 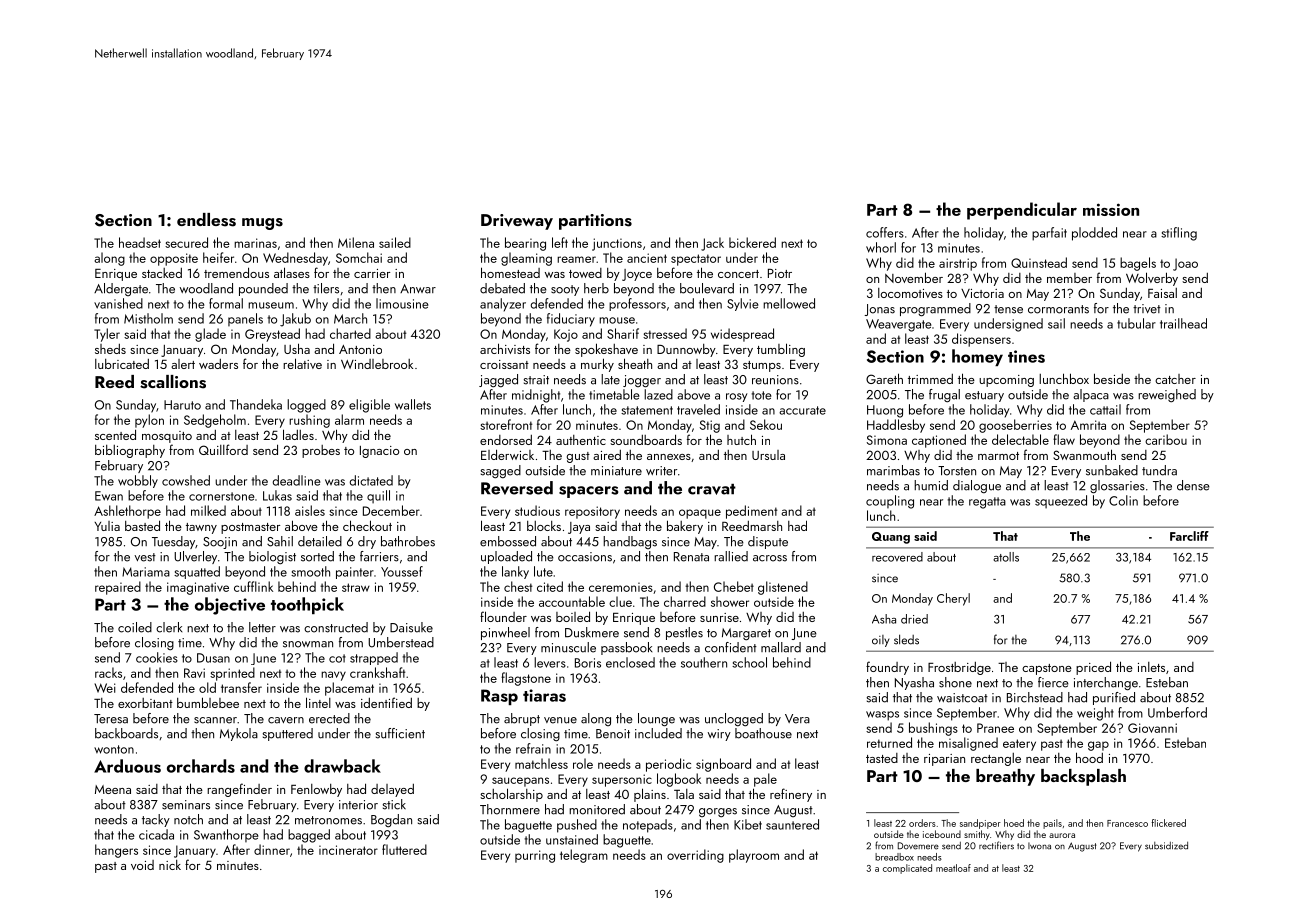 I want to click on alarm, so click(x=349, y=419).
